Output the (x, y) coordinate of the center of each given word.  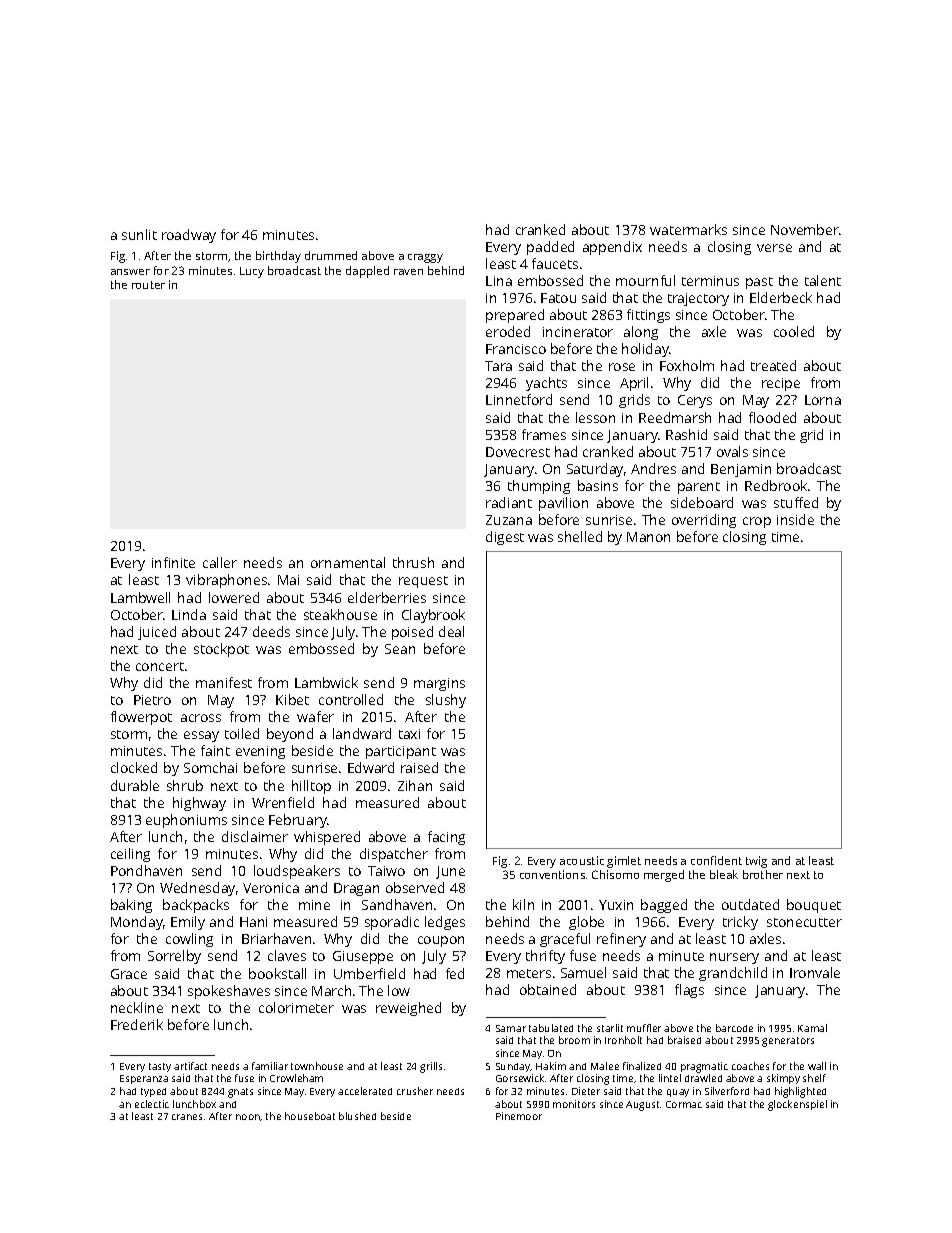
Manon (648, 537)
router (148, 285)
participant (401, 752)
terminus (710, 281)
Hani (253, 922)
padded (550, 248)
